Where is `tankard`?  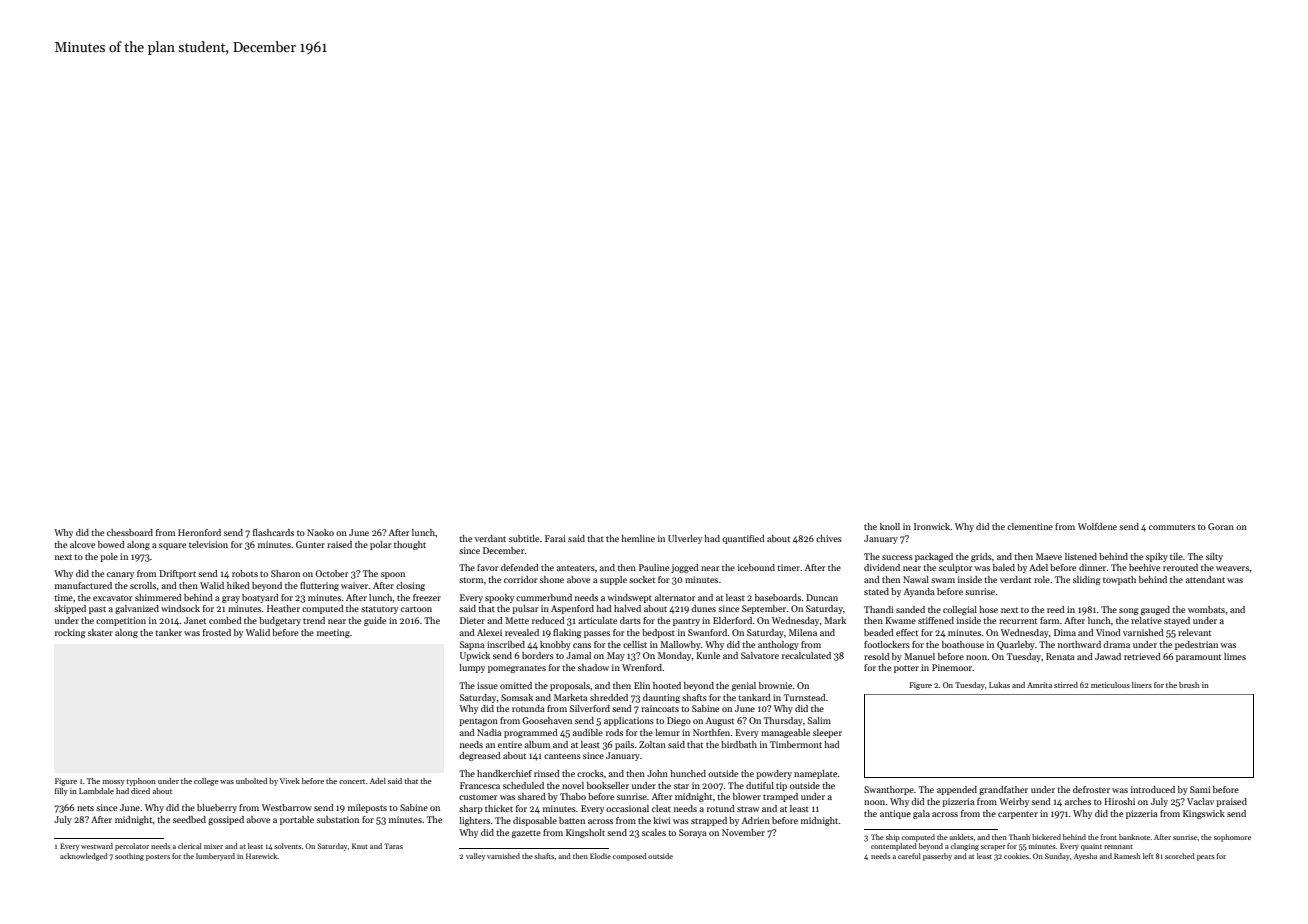
tankard is located at coordinates (754, 697).
